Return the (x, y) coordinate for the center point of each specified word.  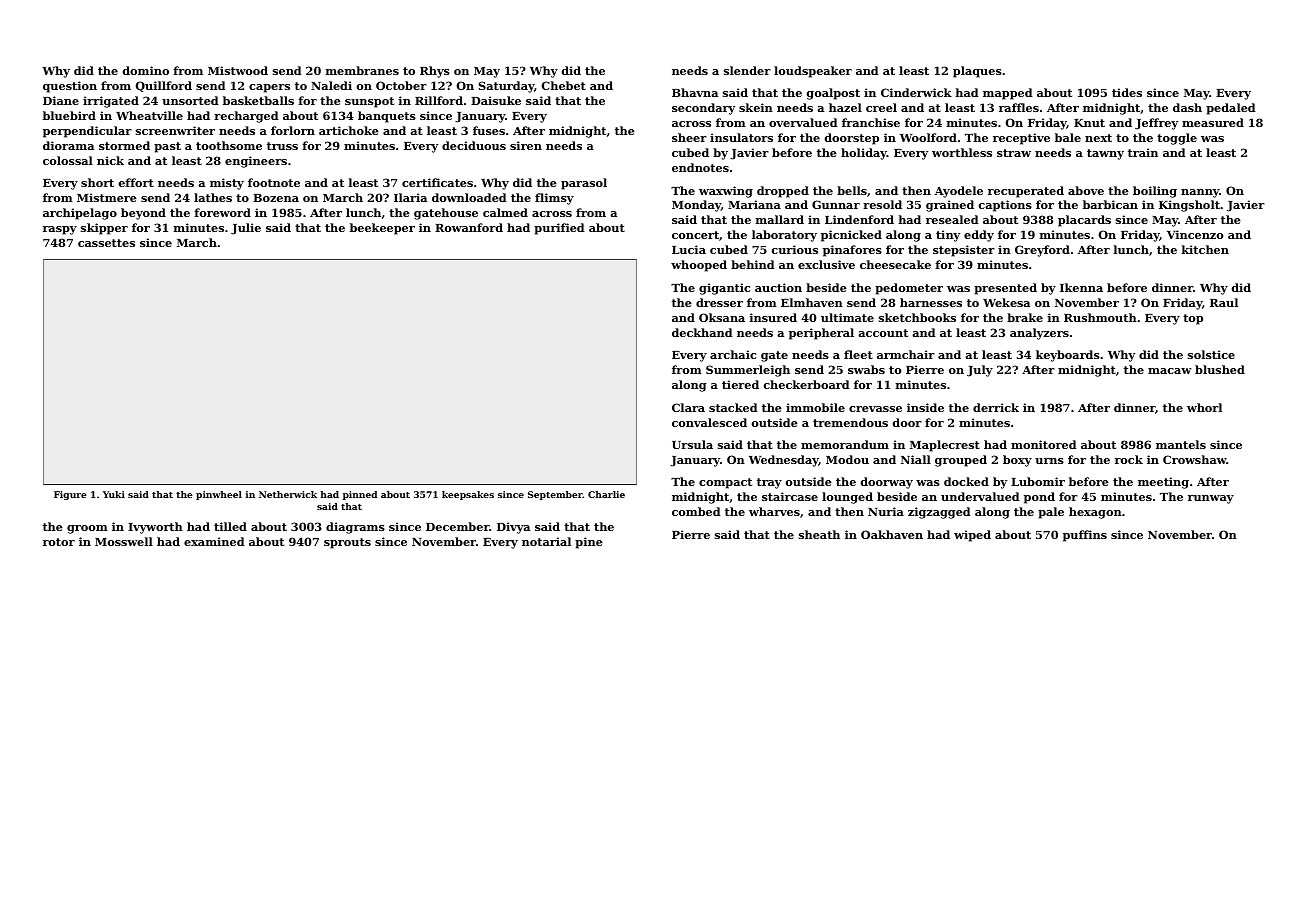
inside (925, 407)
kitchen (1205, 249)
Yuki (114, 494)
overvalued (803, 122)
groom (87, 529)
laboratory (784, 236)
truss (282, 146)
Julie (246, 229)
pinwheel (219, 495)
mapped (1007, 94)
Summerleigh (748, 371)
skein (756, 107)
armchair (906, 354)
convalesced (709, 422)
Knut (1089, 123)
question (70, 87)
